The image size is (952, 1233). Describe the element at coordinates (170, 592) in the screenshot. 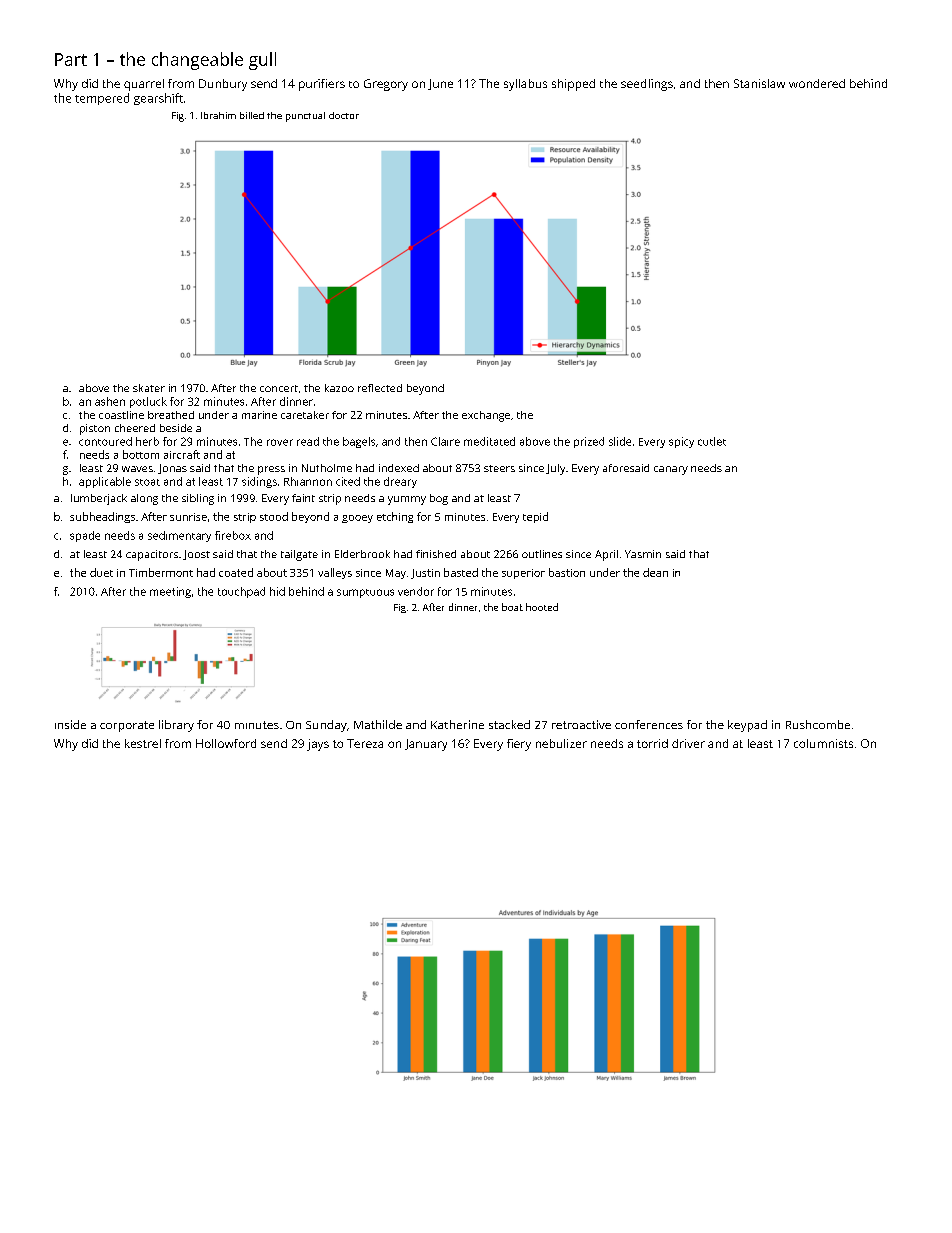

I see `meeting` at that location.
